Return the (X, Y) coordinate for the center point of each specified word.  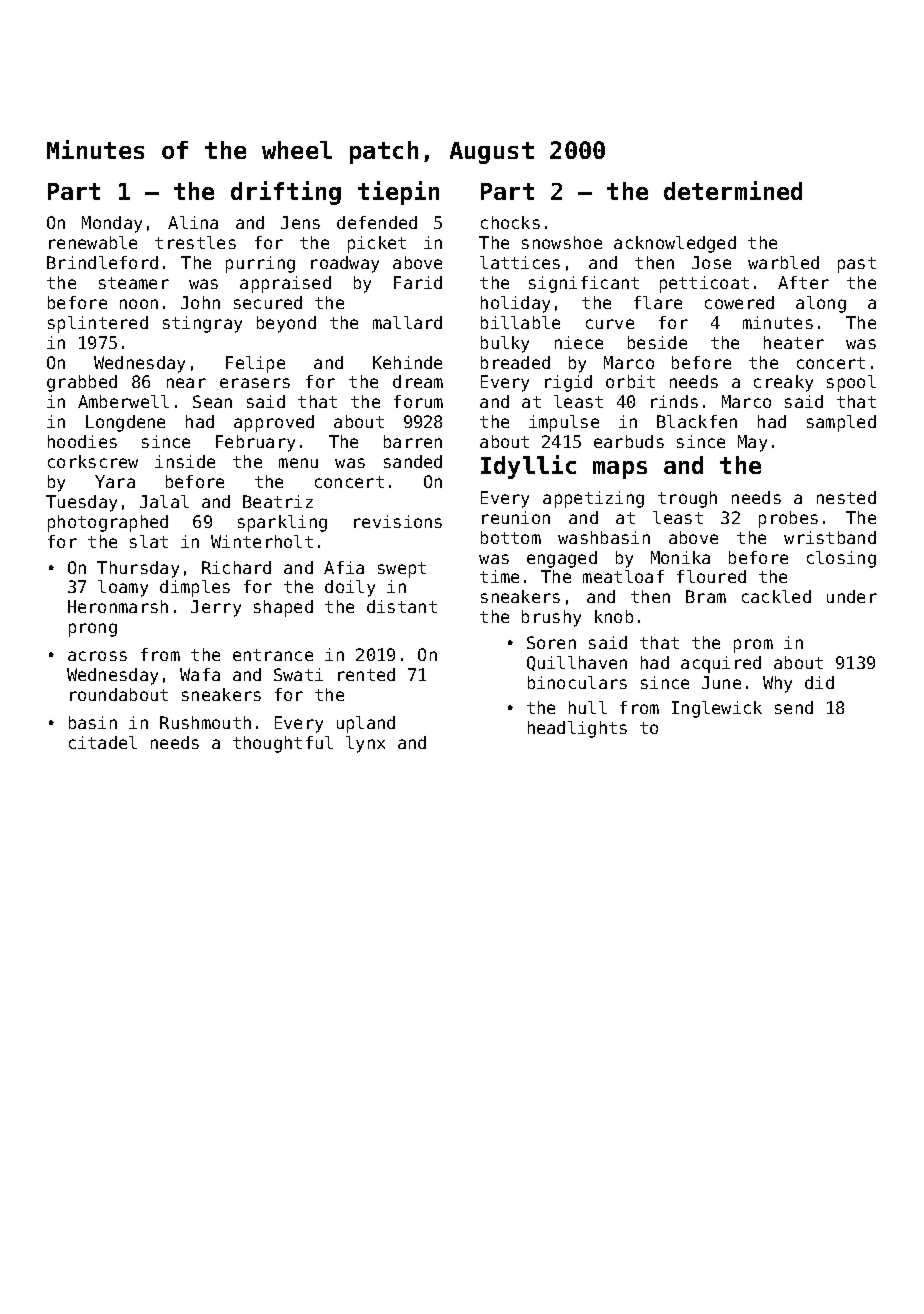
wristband (830, 537)
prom (753, 646)
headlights (577, 729)
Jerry (216, 608)
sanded (413, 461)
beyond (286, 324)
